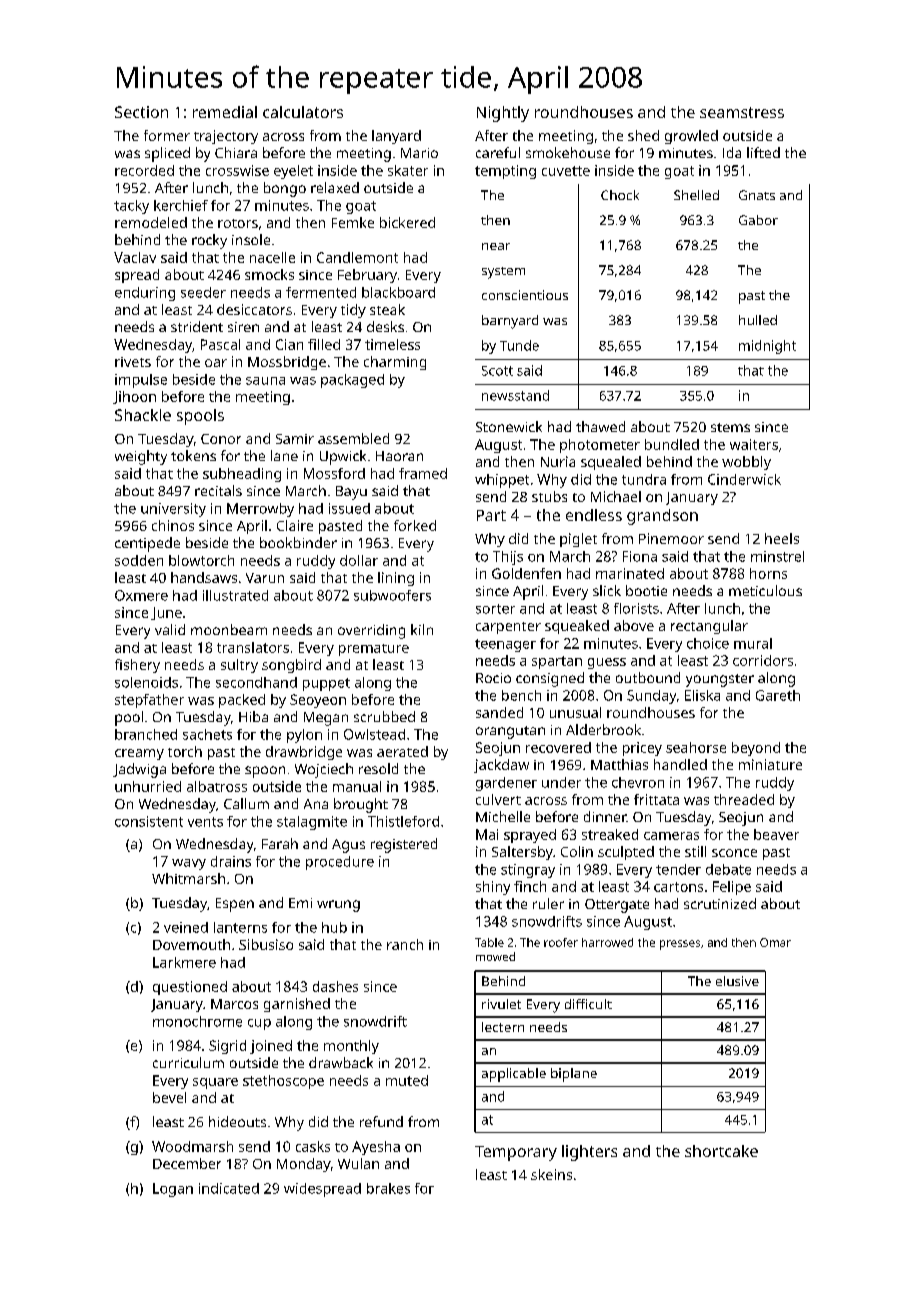  Describe the element at coordinates (756, 749) in the document. I see `beyond` at that location.
